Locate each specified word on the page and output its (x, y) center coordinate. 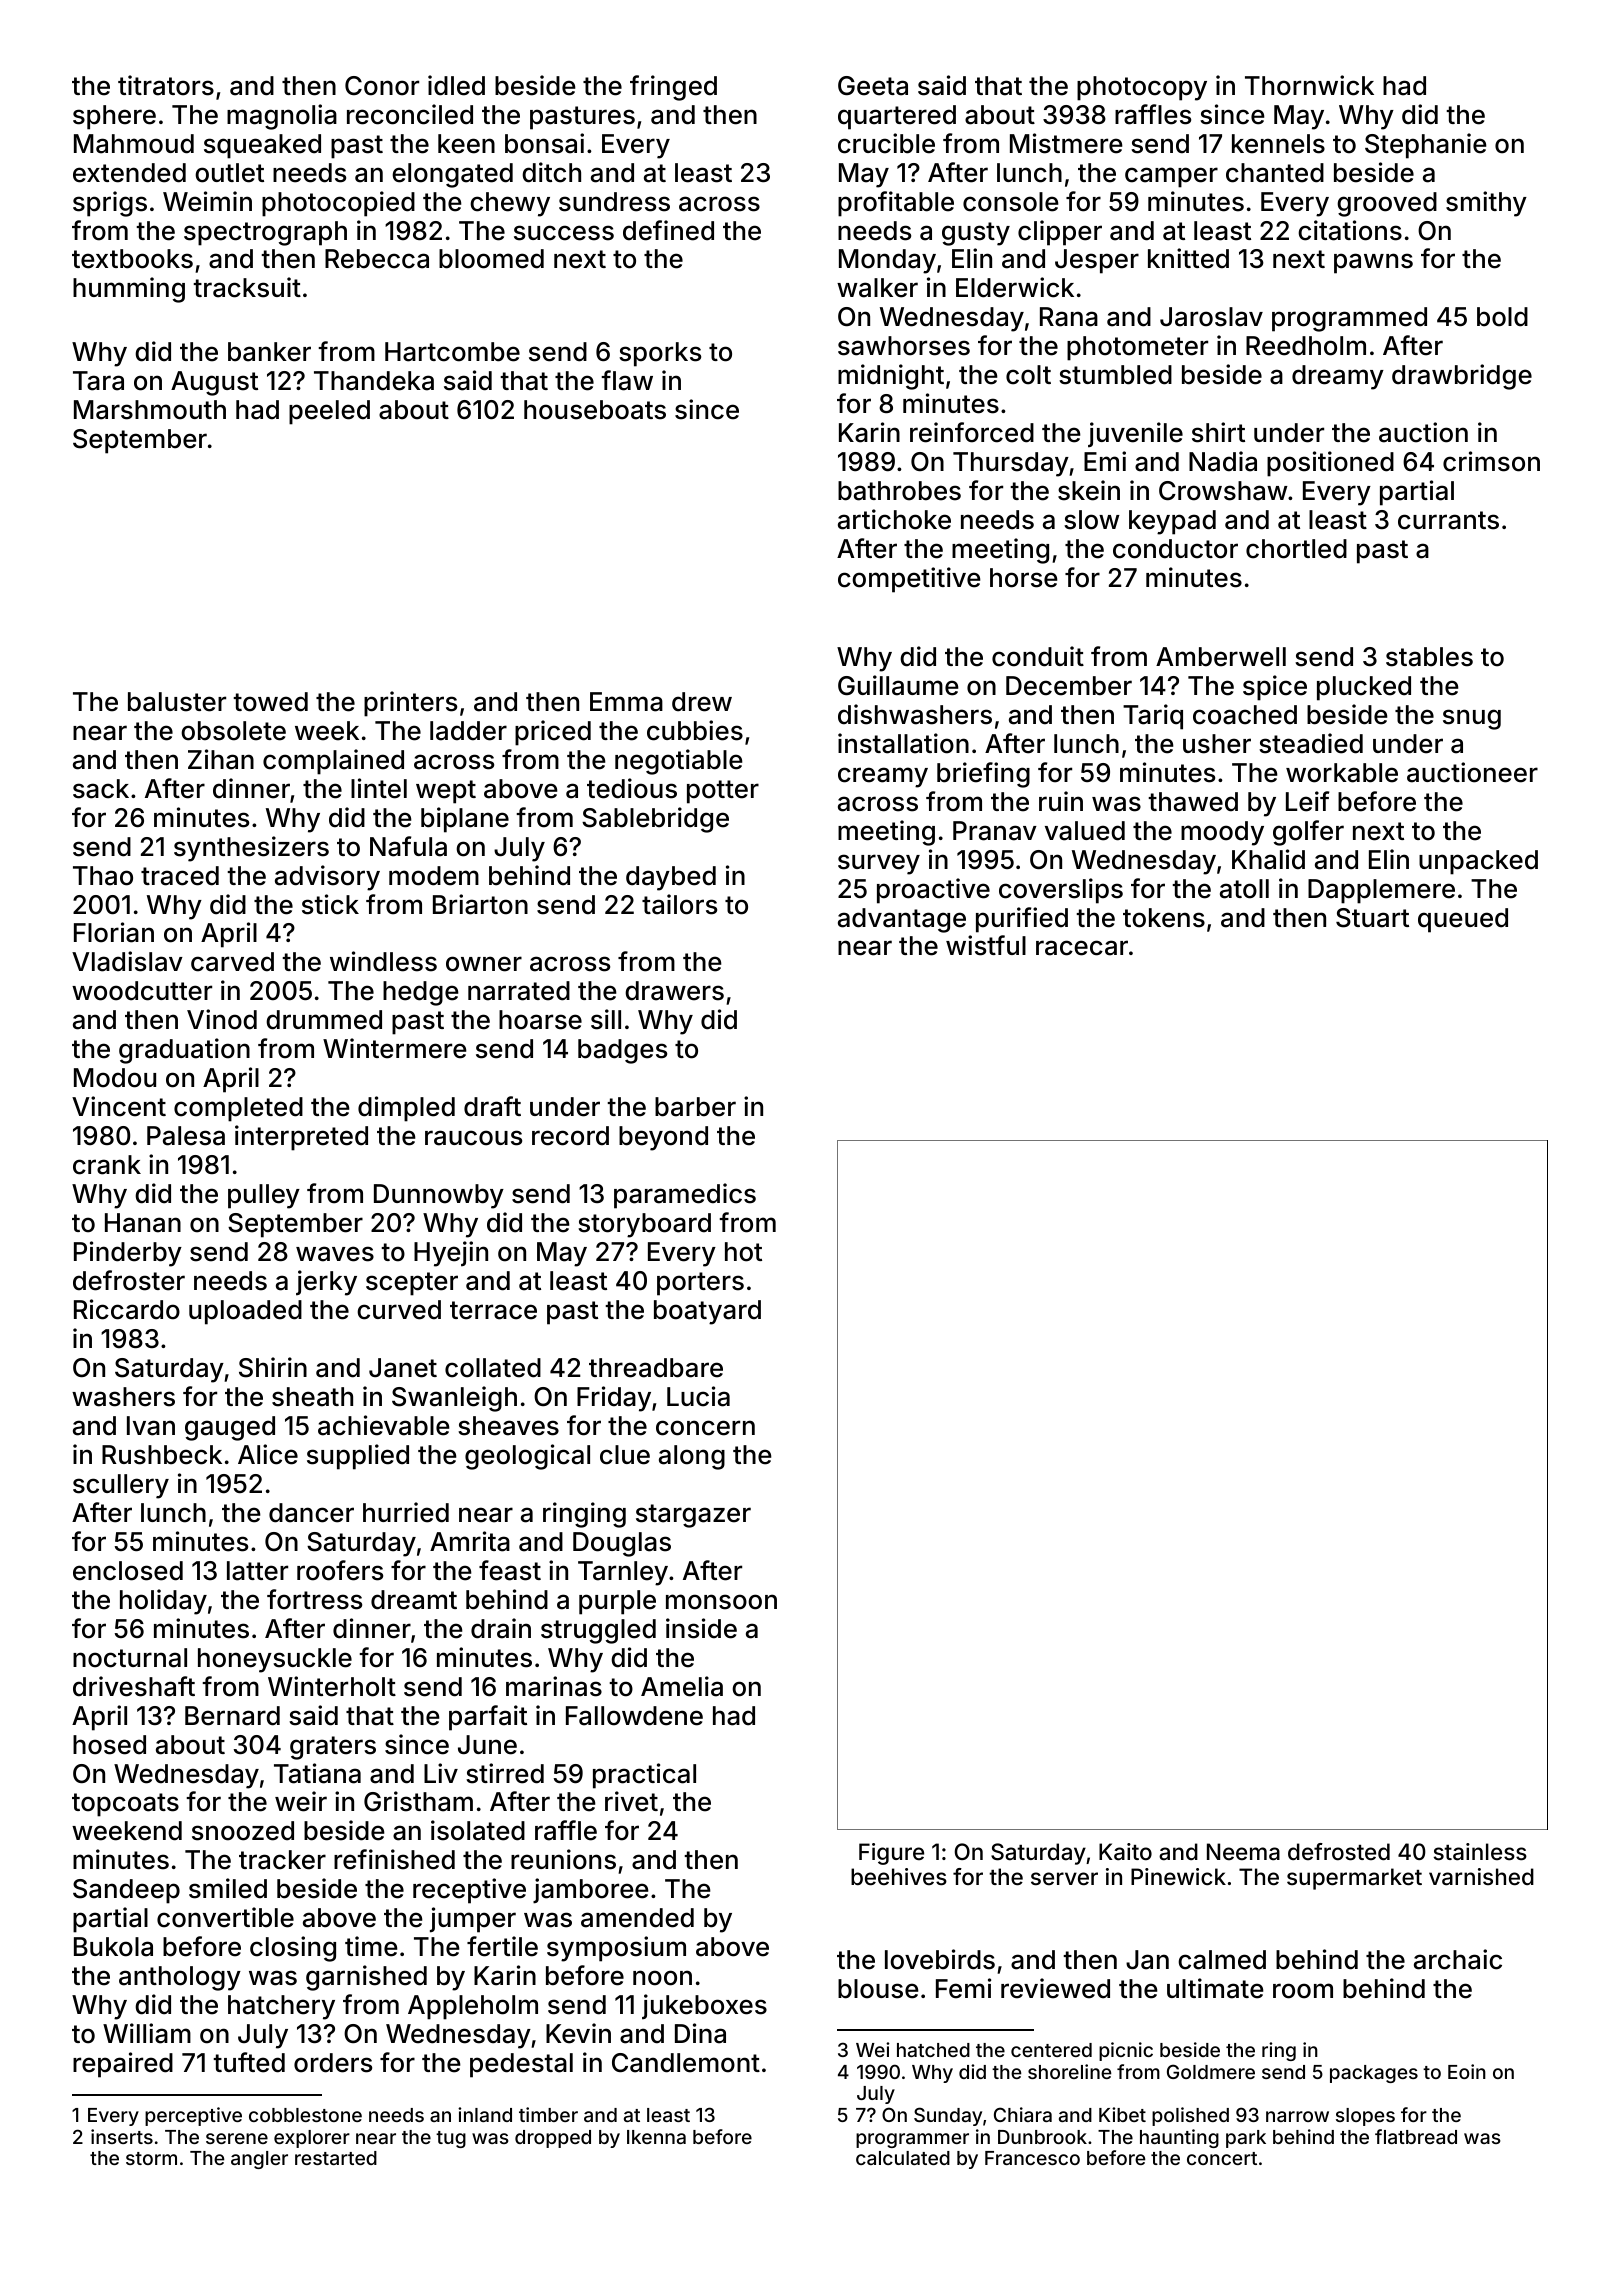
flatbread (1416, 2136)
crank (107, 1165)
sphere (114, 117)
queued (1463, 920)
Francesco (1032, 2158)
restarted (336, 2158)
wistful (986, 945)
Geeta (873, 86)
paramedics (685, 1196)
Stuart (1372, 918)
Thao (103, 876)
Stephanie (1426, 146)
